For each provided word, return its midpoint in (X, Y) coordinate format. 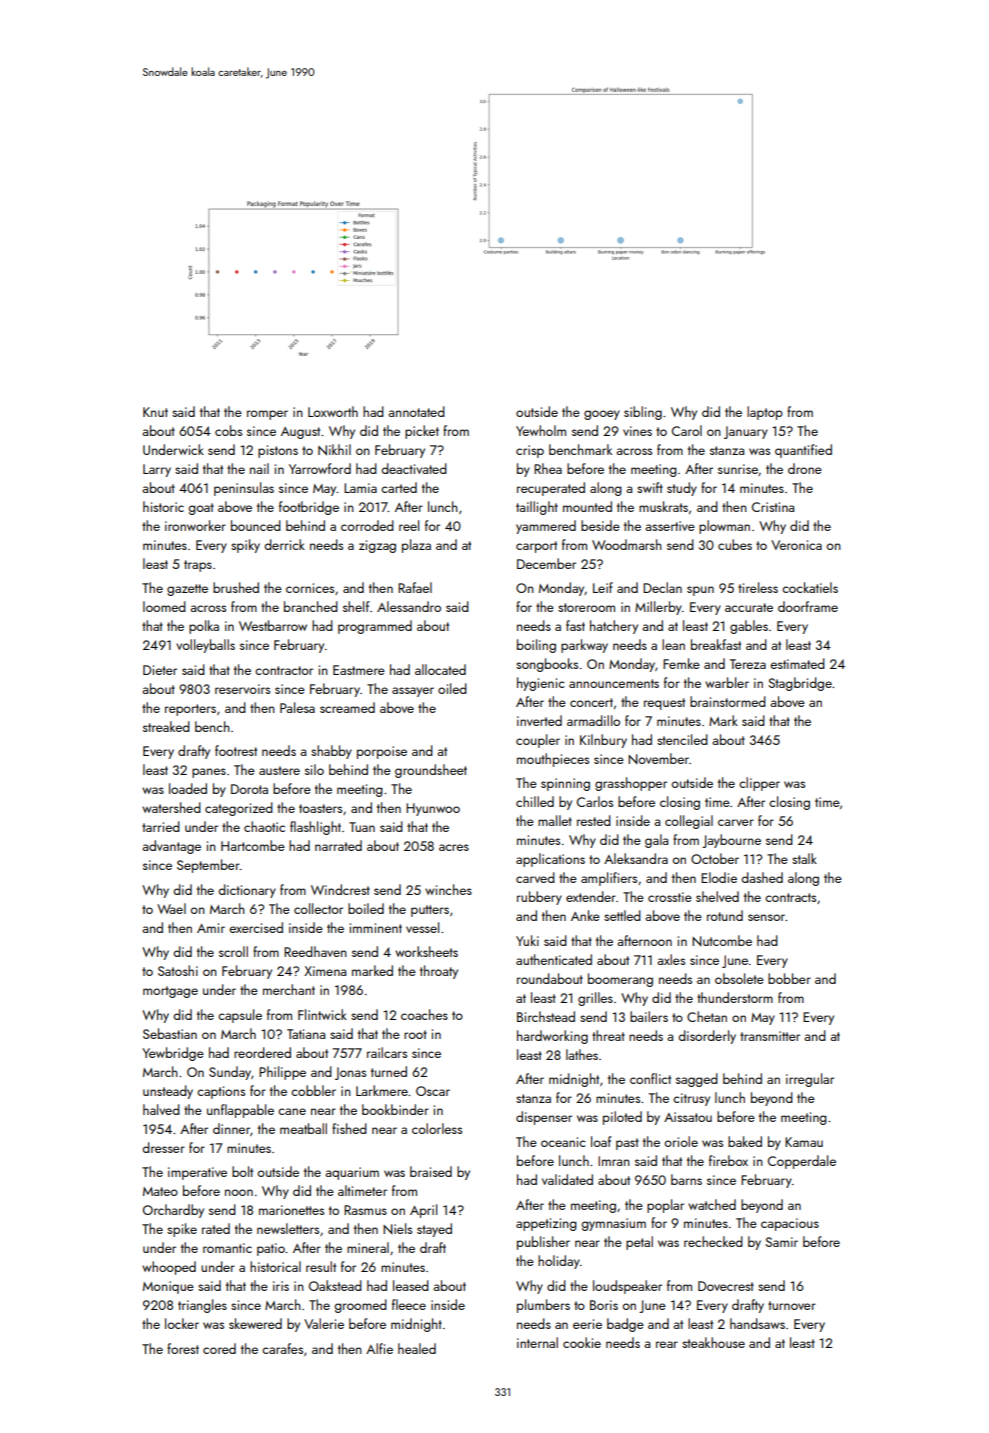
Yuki (527, 940)
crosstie (670, 897)
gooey (602, 415)
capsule (240, 1016)
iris (281, 1286)
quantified (803, 451)
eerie (587, 1324)
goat (201, 509)
